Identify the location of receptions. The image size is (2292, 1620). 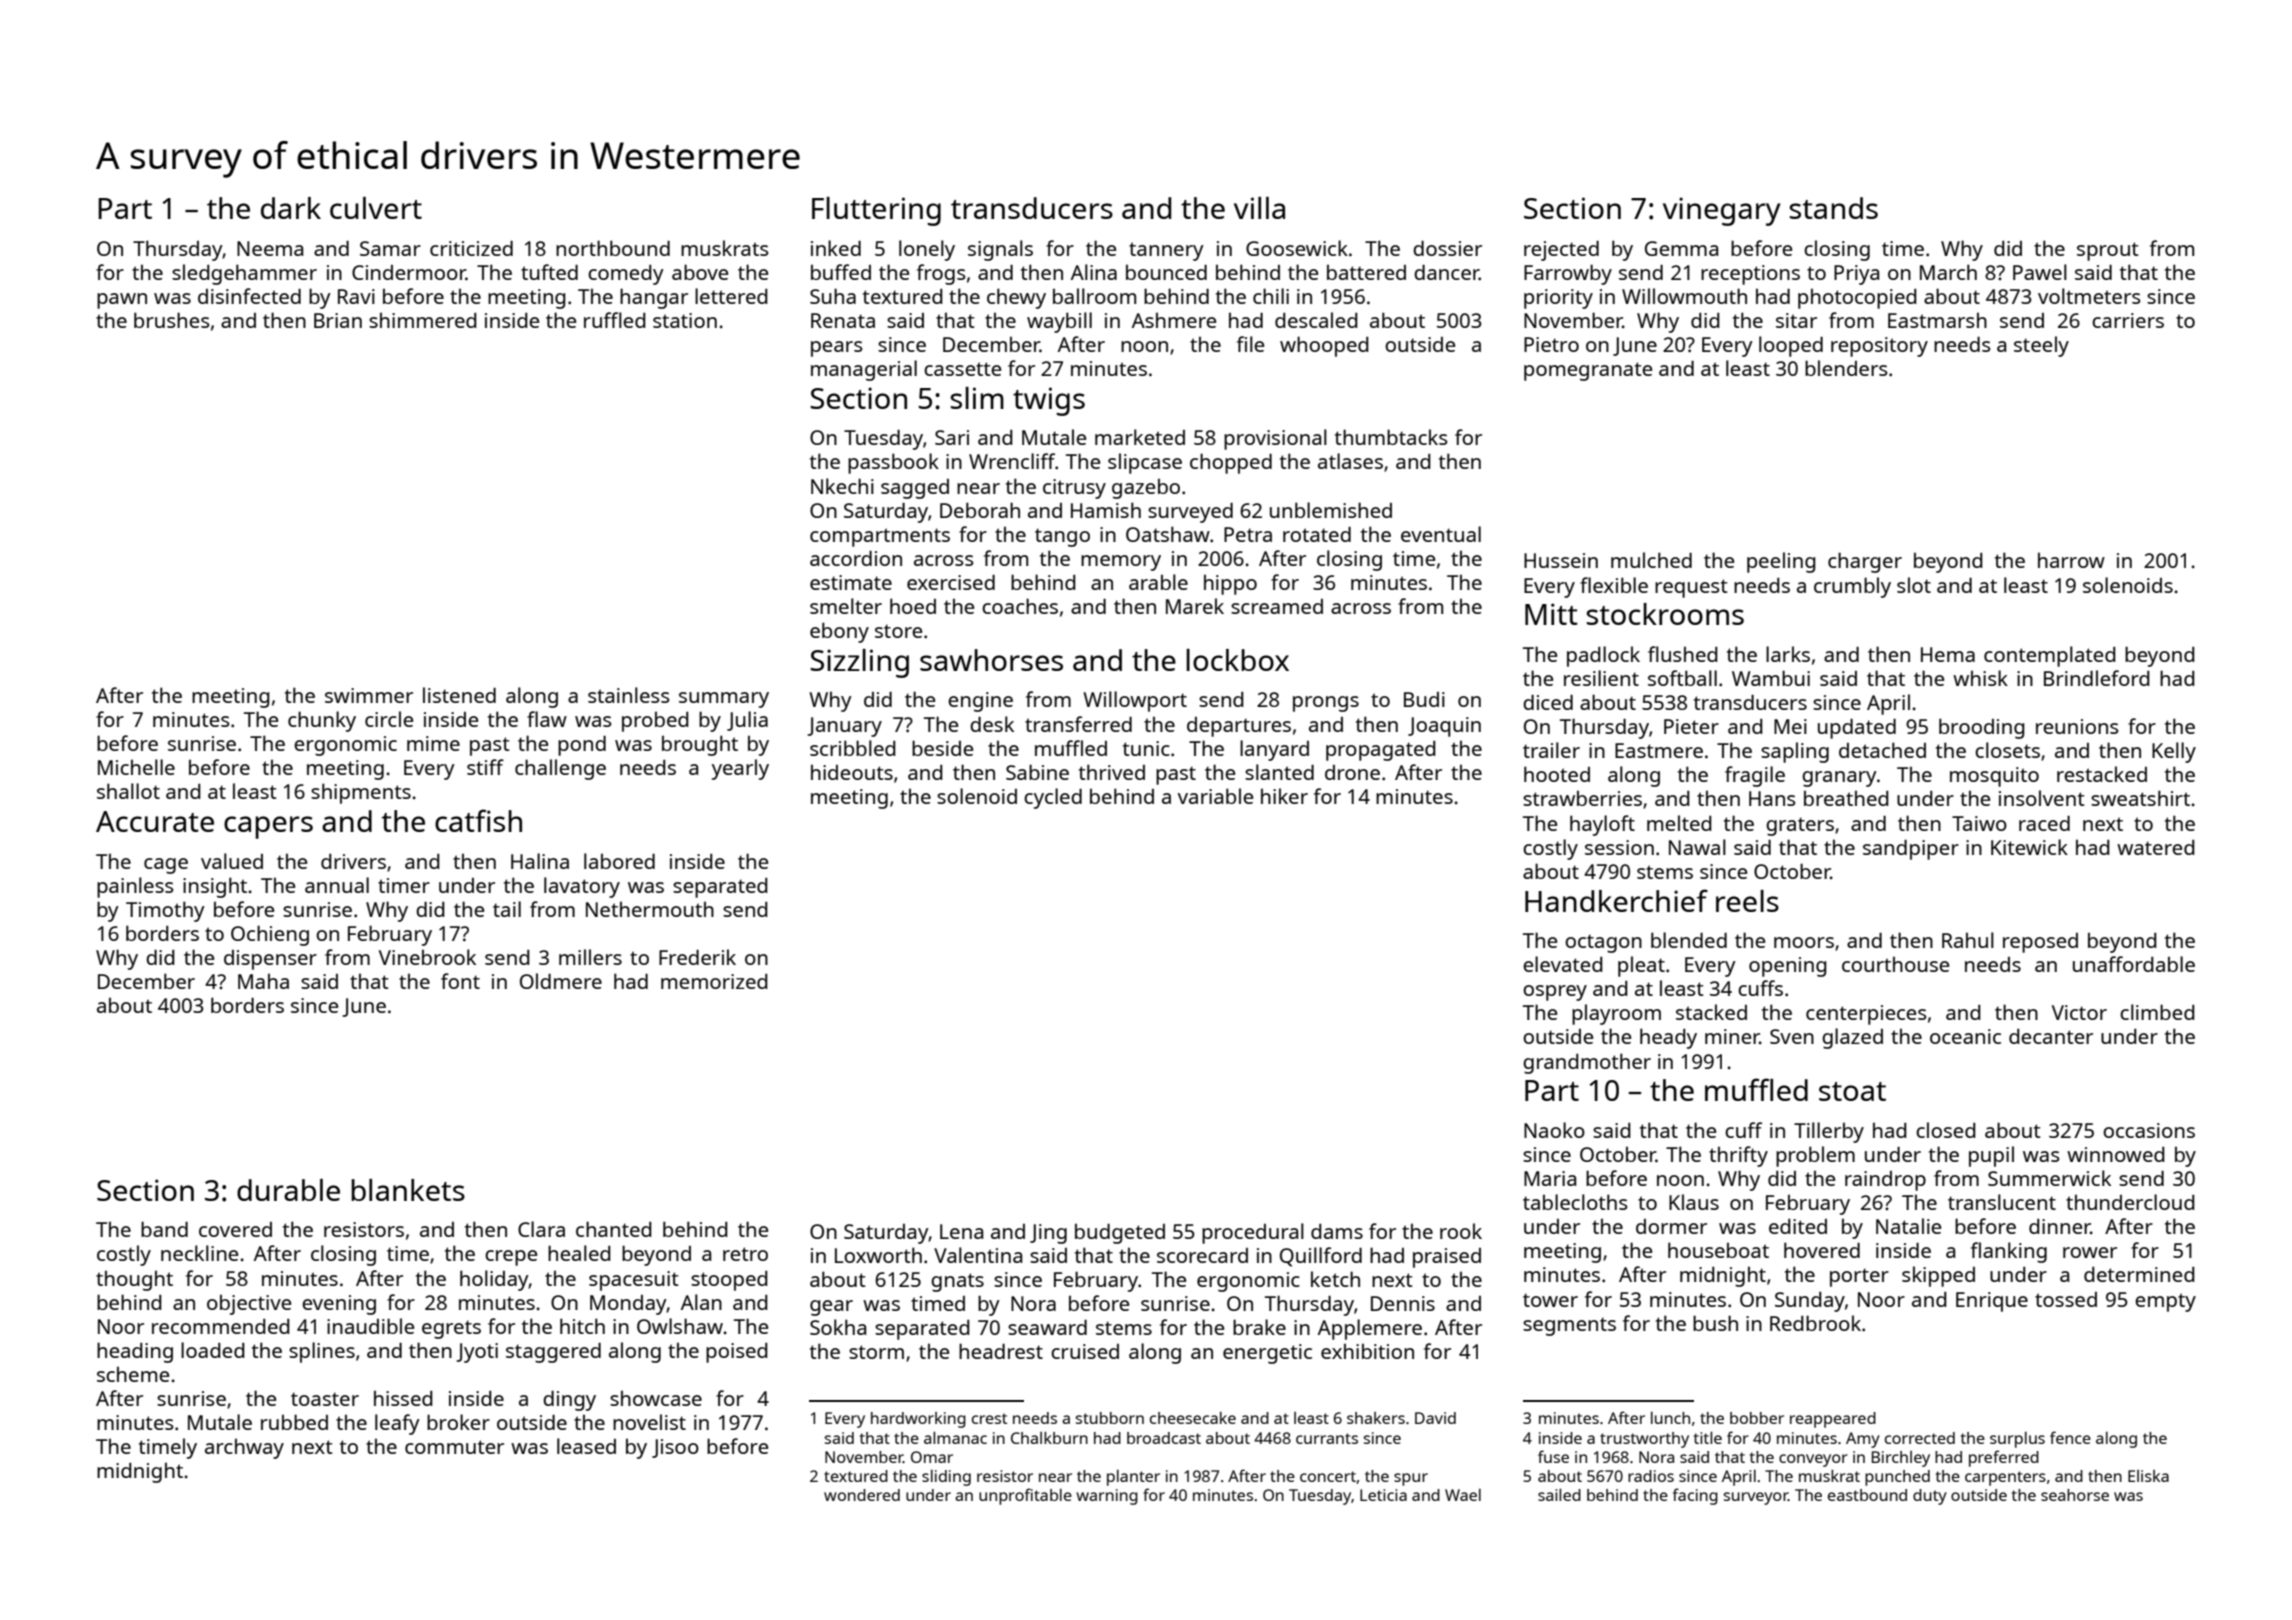
(1750, 275).
